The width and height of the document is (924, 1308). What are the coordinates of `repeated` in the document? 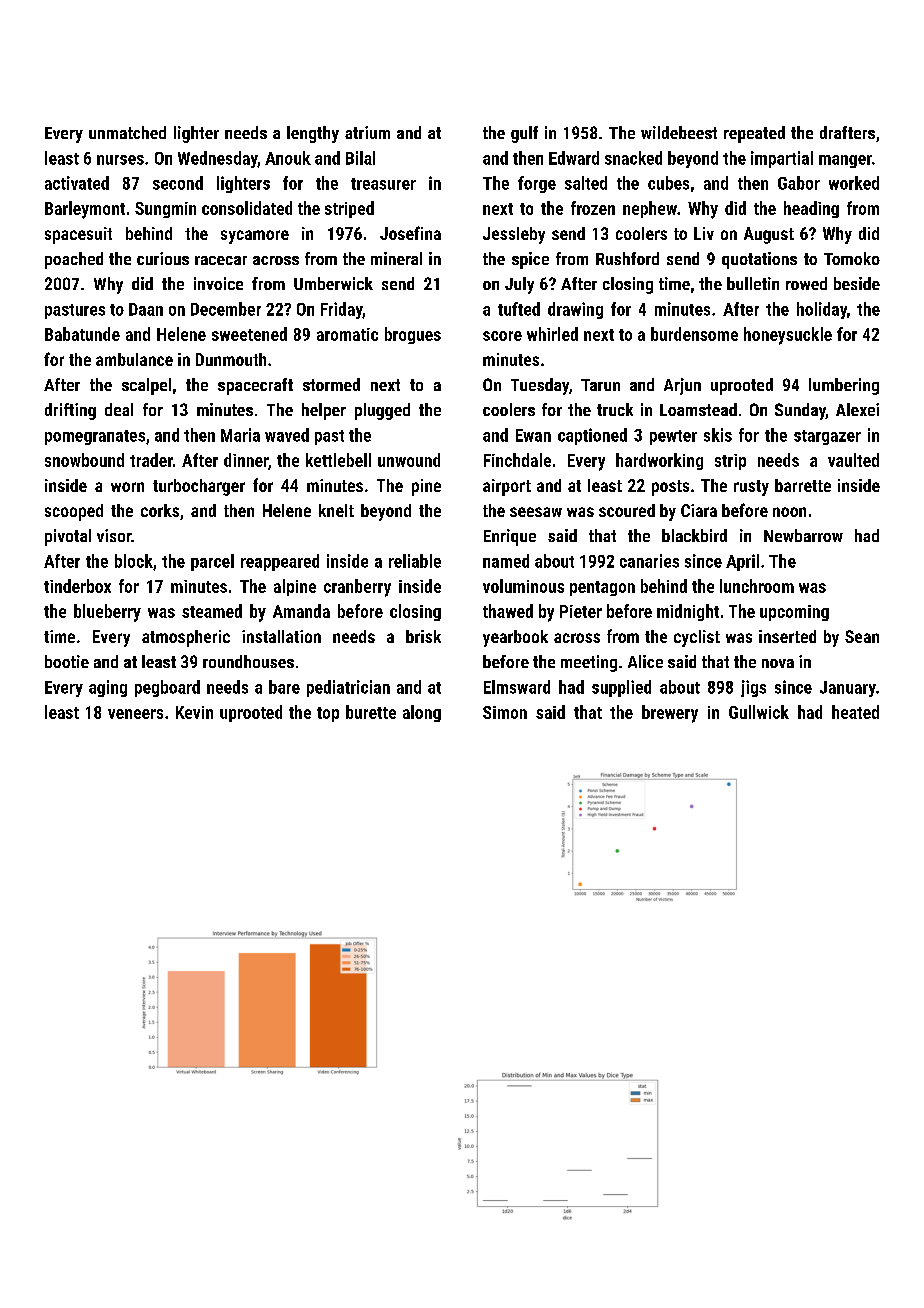 It's located at (754, 134).
